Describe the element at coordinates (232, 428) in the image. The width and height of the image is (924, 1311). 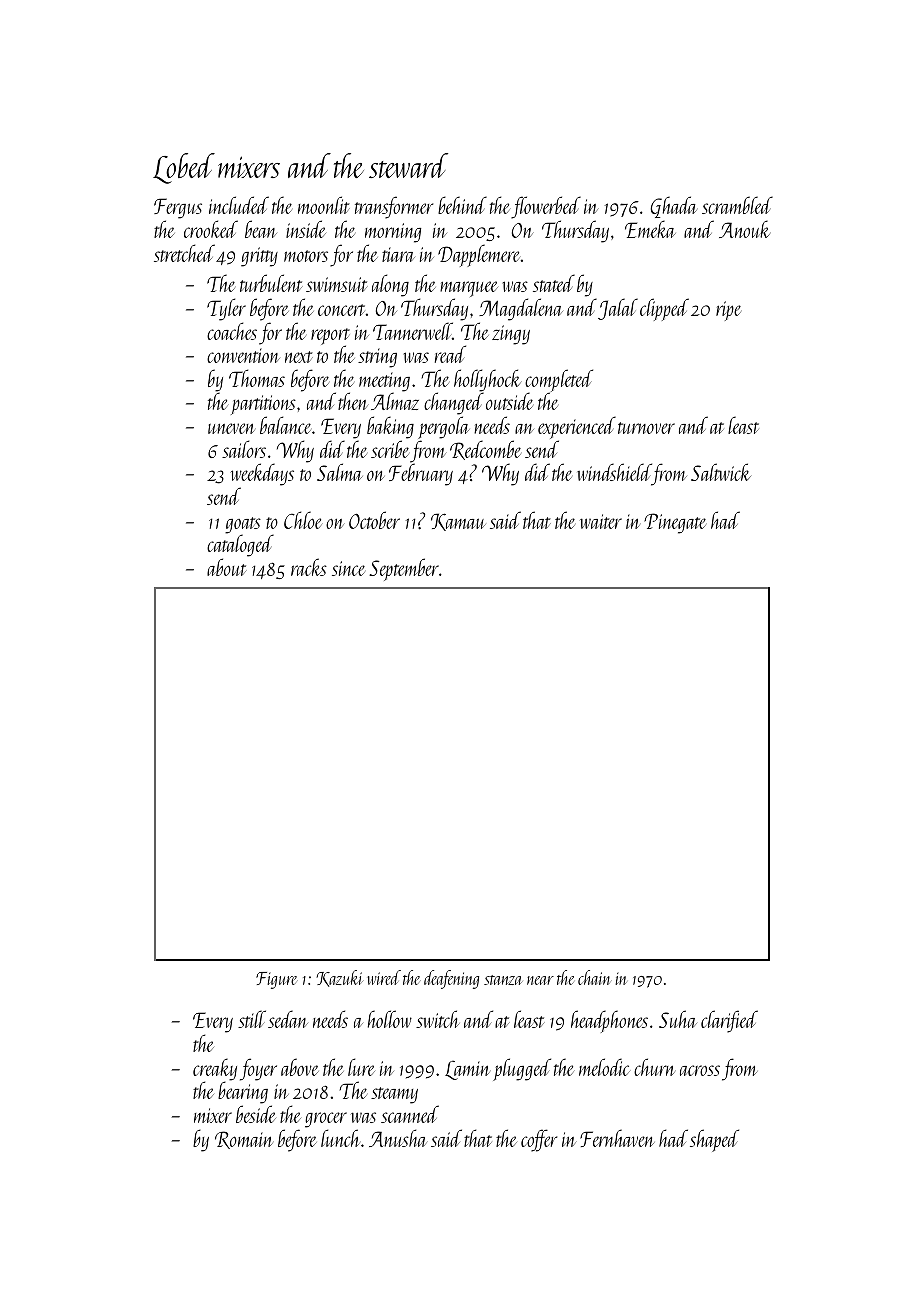
I see `uneven` at that location.
